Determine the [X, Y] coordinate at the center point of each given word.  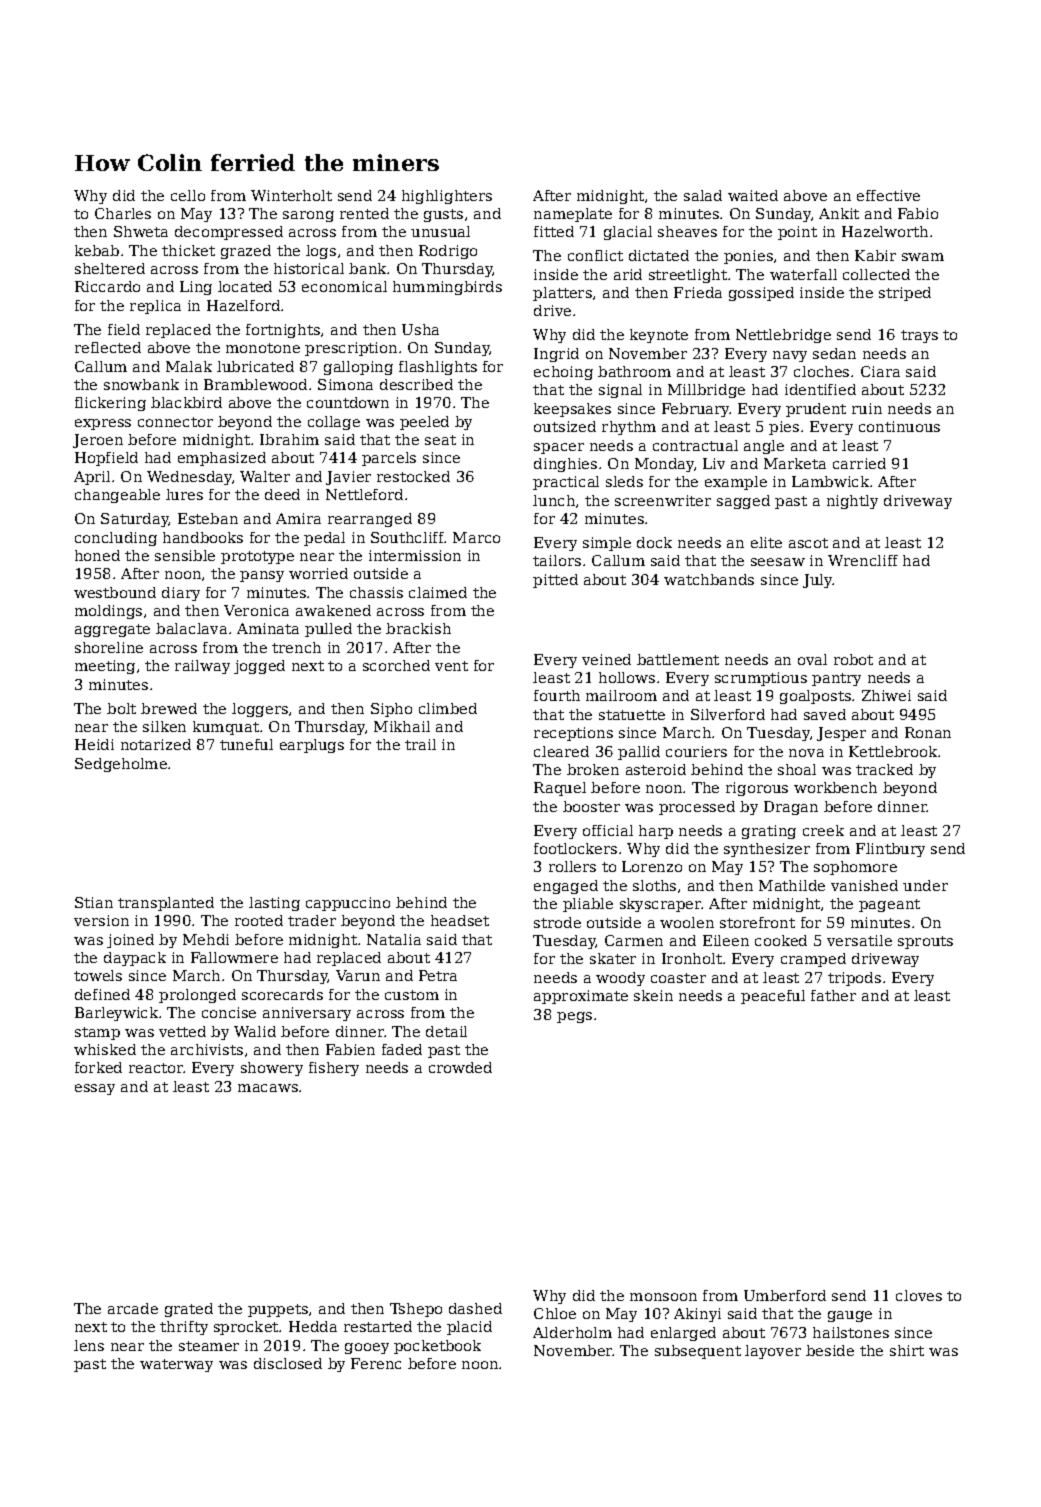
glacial [628, 233]
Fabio [918, 213]
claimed [438, 592]
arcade [133, 1308]
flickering [110, 404]
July [818, 581]
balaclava [191, 628]
